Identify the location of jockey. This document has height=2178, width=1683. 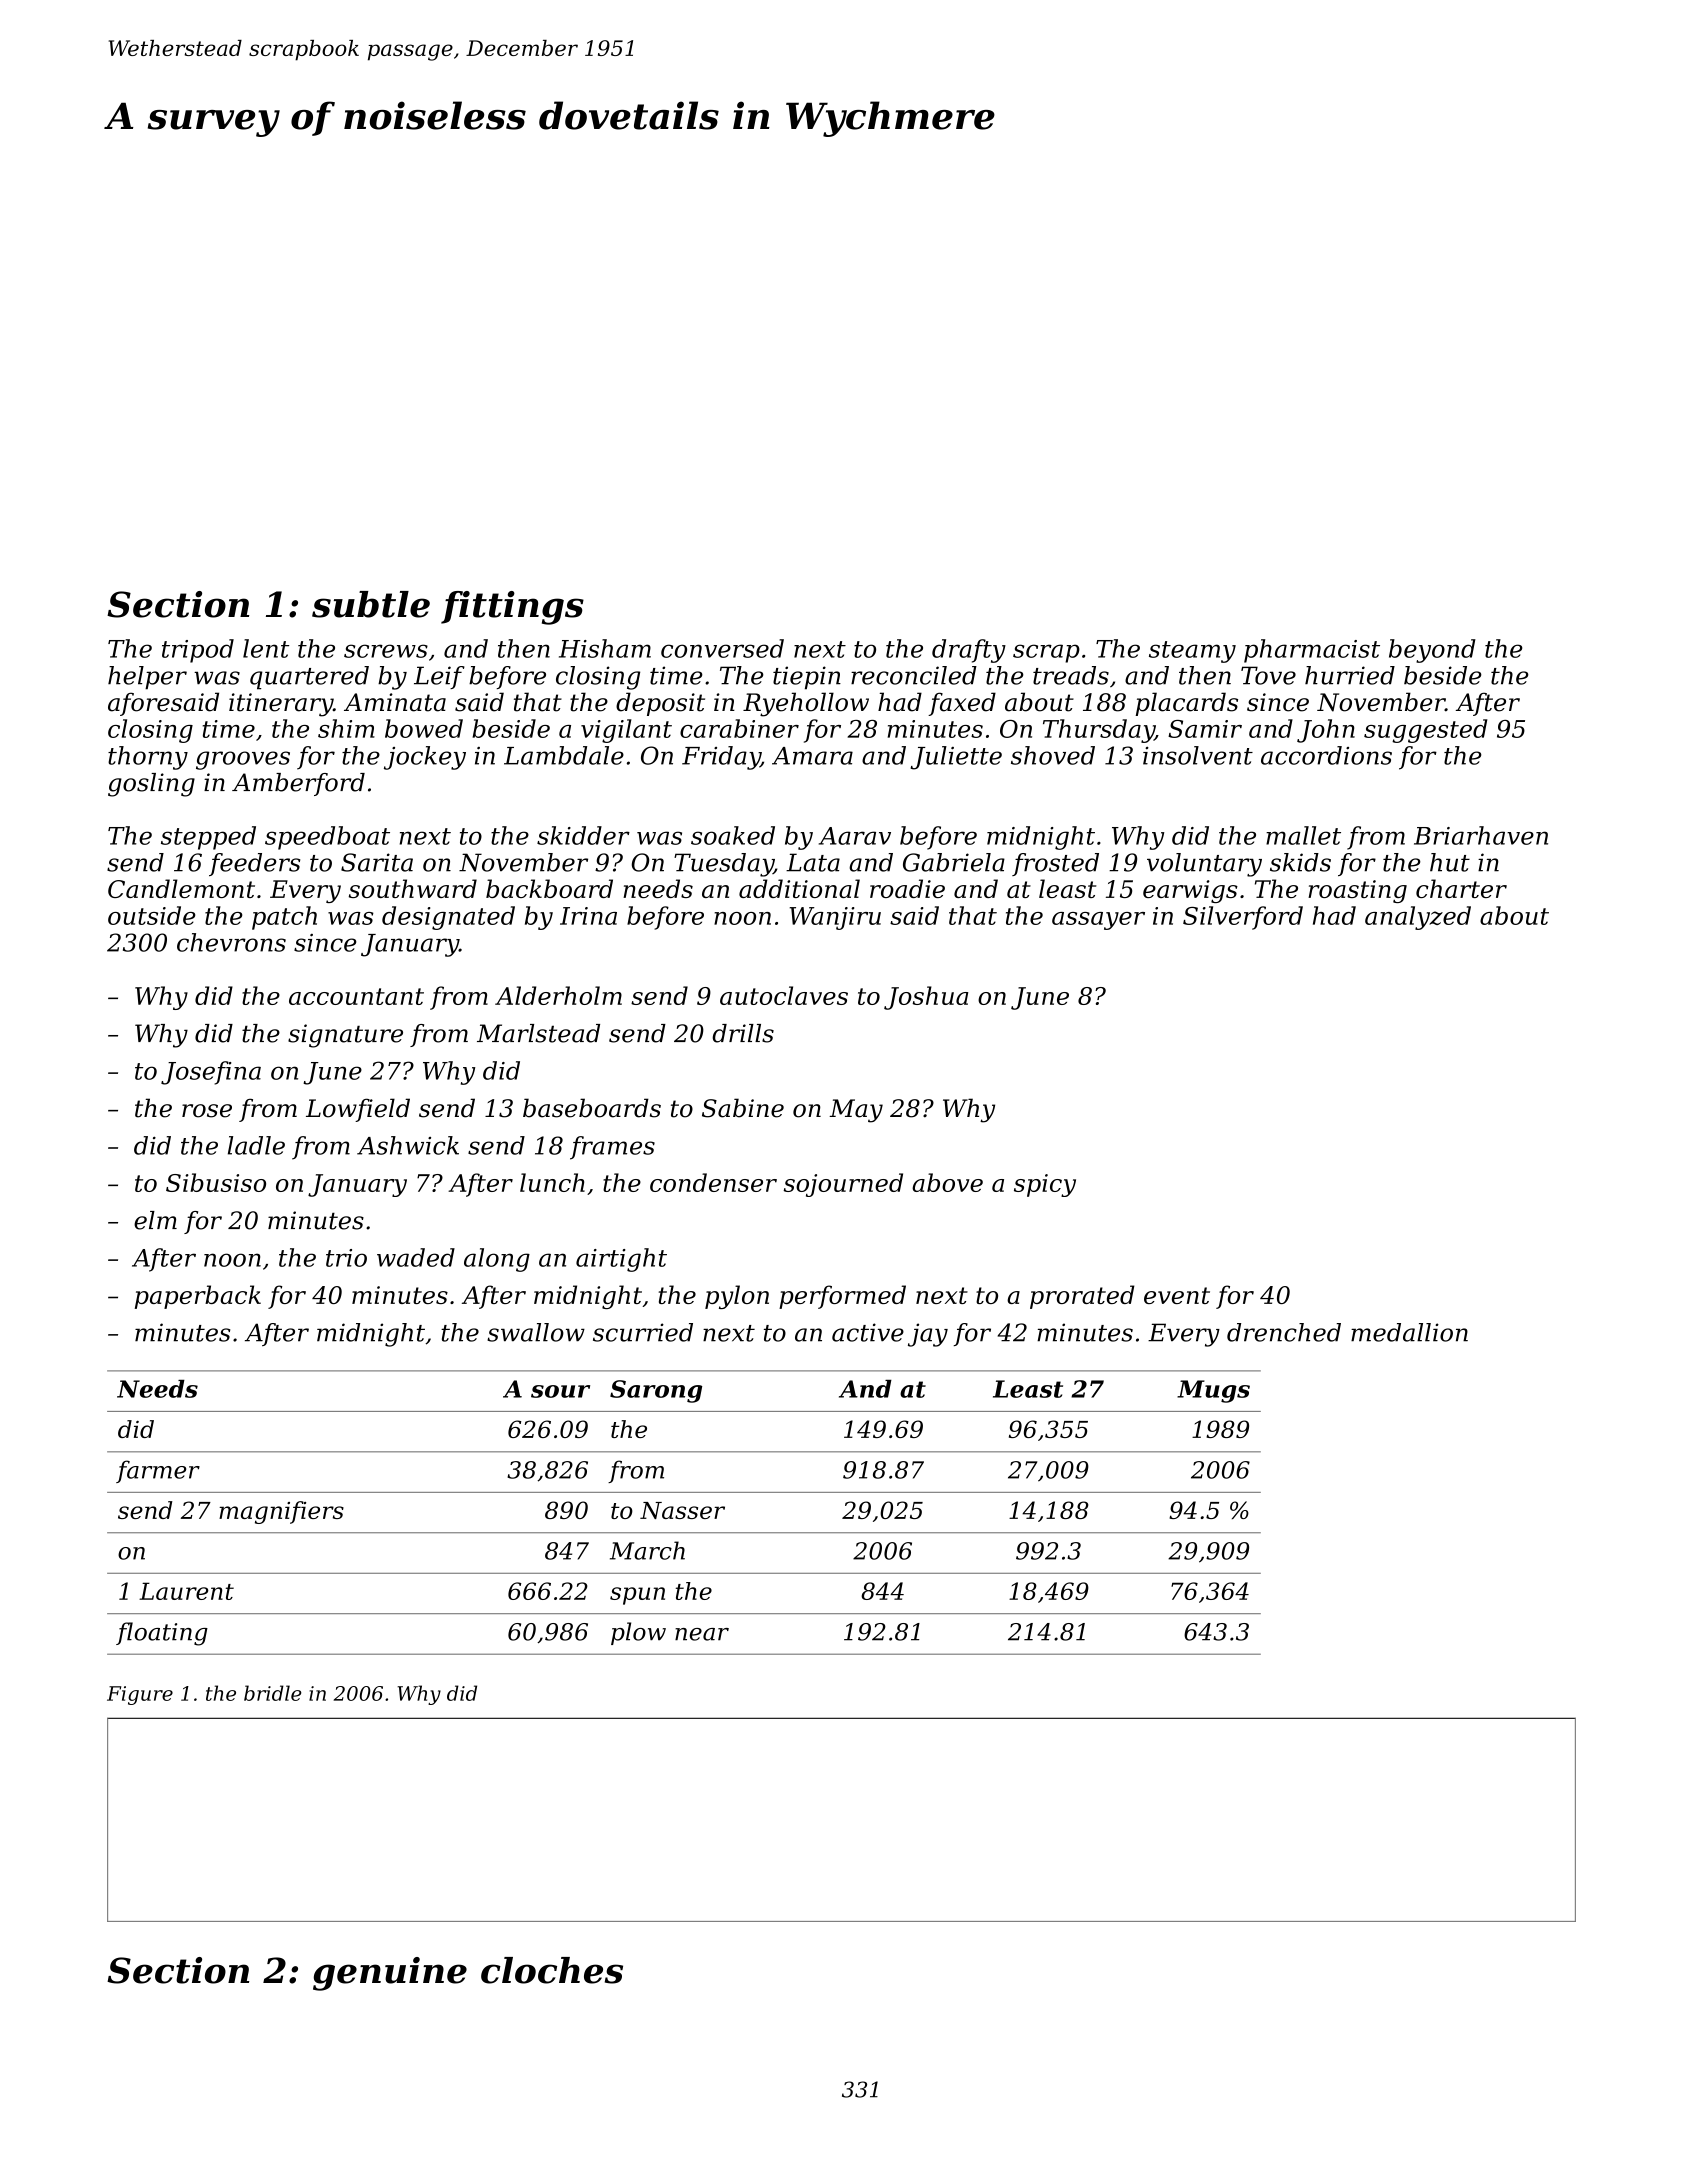
(425, 758).
